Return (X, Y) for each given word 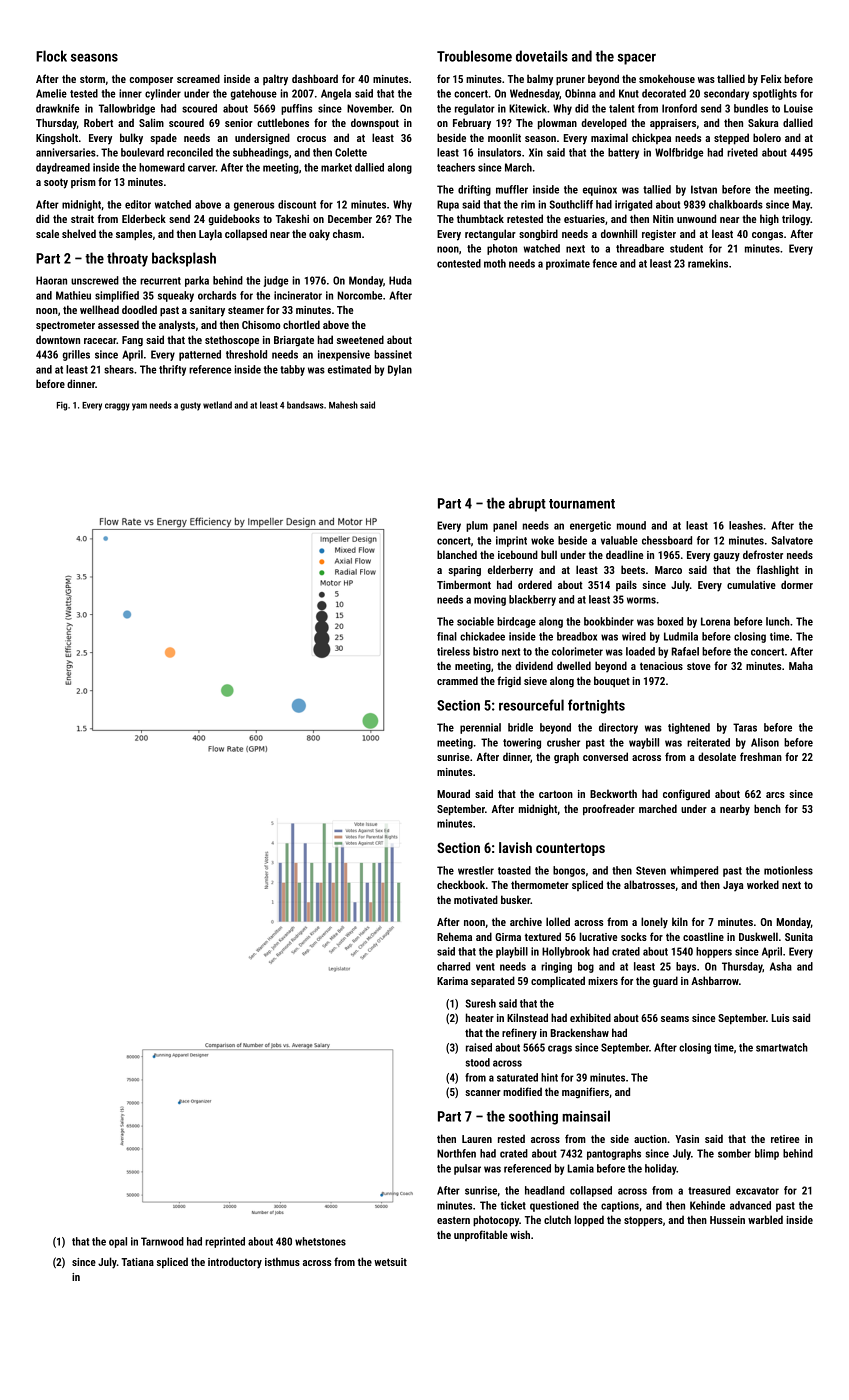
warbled (765, 1219)
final (447, 636)
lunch (778, 621)
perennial (480, 728)
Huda (400, 280)
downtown (58, 339)
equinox (600, 190)
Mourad (453, 793)
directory (618, 728)
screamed (198, 78)
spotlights (775, 94)
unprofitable (481, 1235)
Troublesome (474, 56)
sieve (535, 681)
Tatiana (137, 1262)
